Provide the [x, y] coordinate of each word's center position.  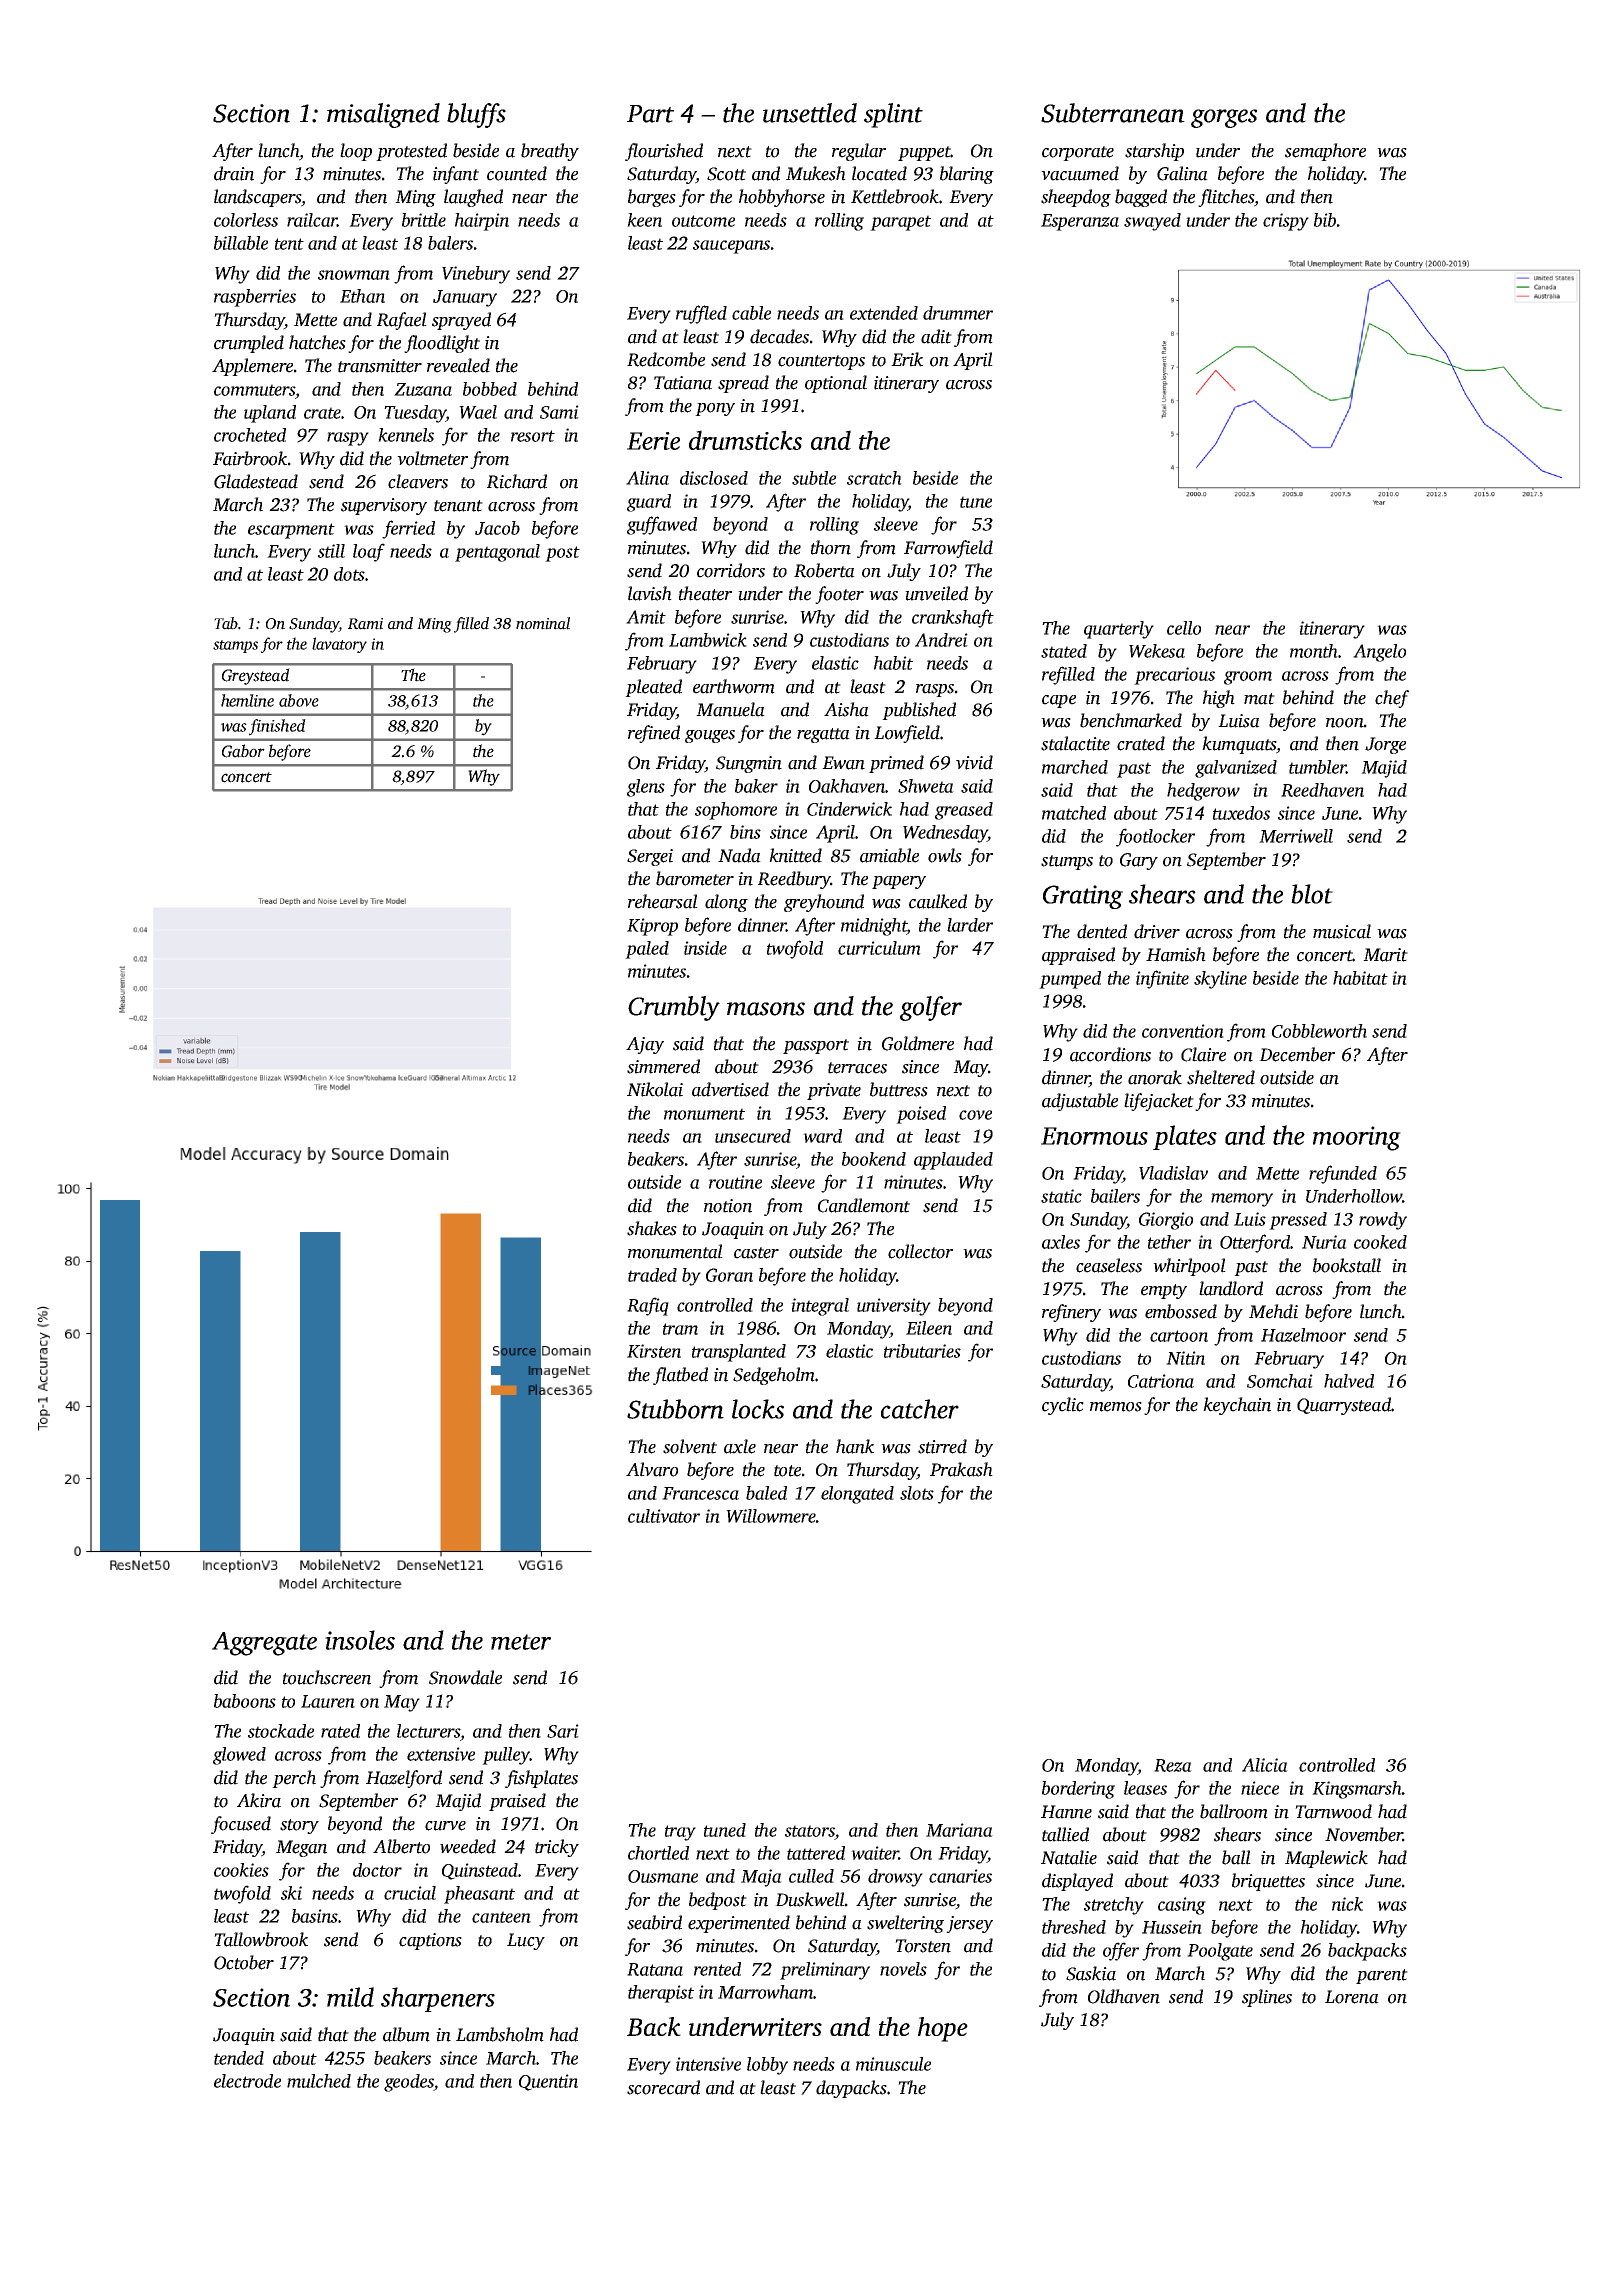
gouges [710, 736]
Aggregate [264, 1644]
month [1314, 651]
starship [1154, 152]
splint [893, 115]
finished [277, 727]
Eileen [929, 1328]
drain [234, 173]
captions [430, 1941]
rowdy [1383, 1221]
